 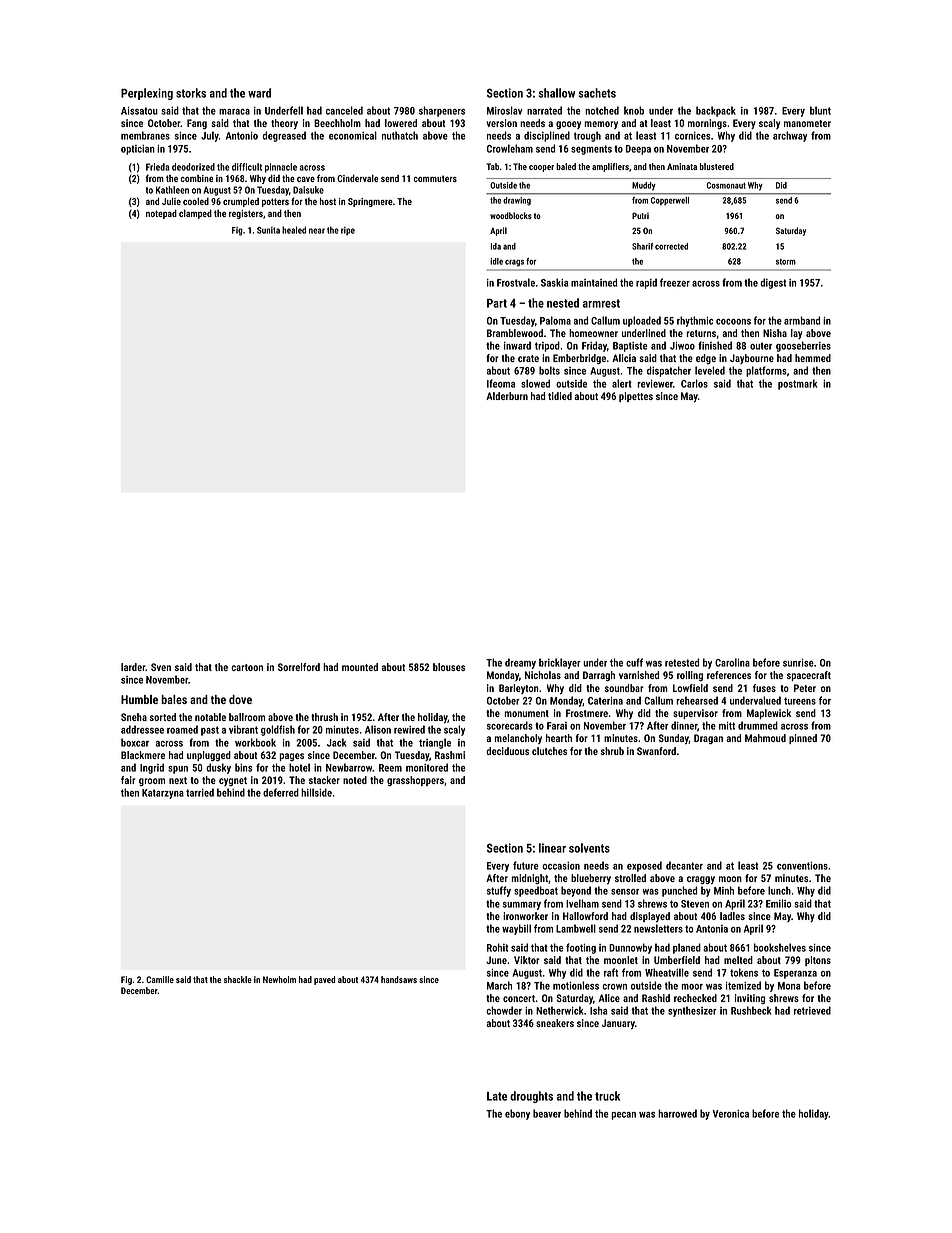 What do you see at coordinates (497, 1096) in the screenshot?
I see `Late` at bounding box center [497, 1096].
